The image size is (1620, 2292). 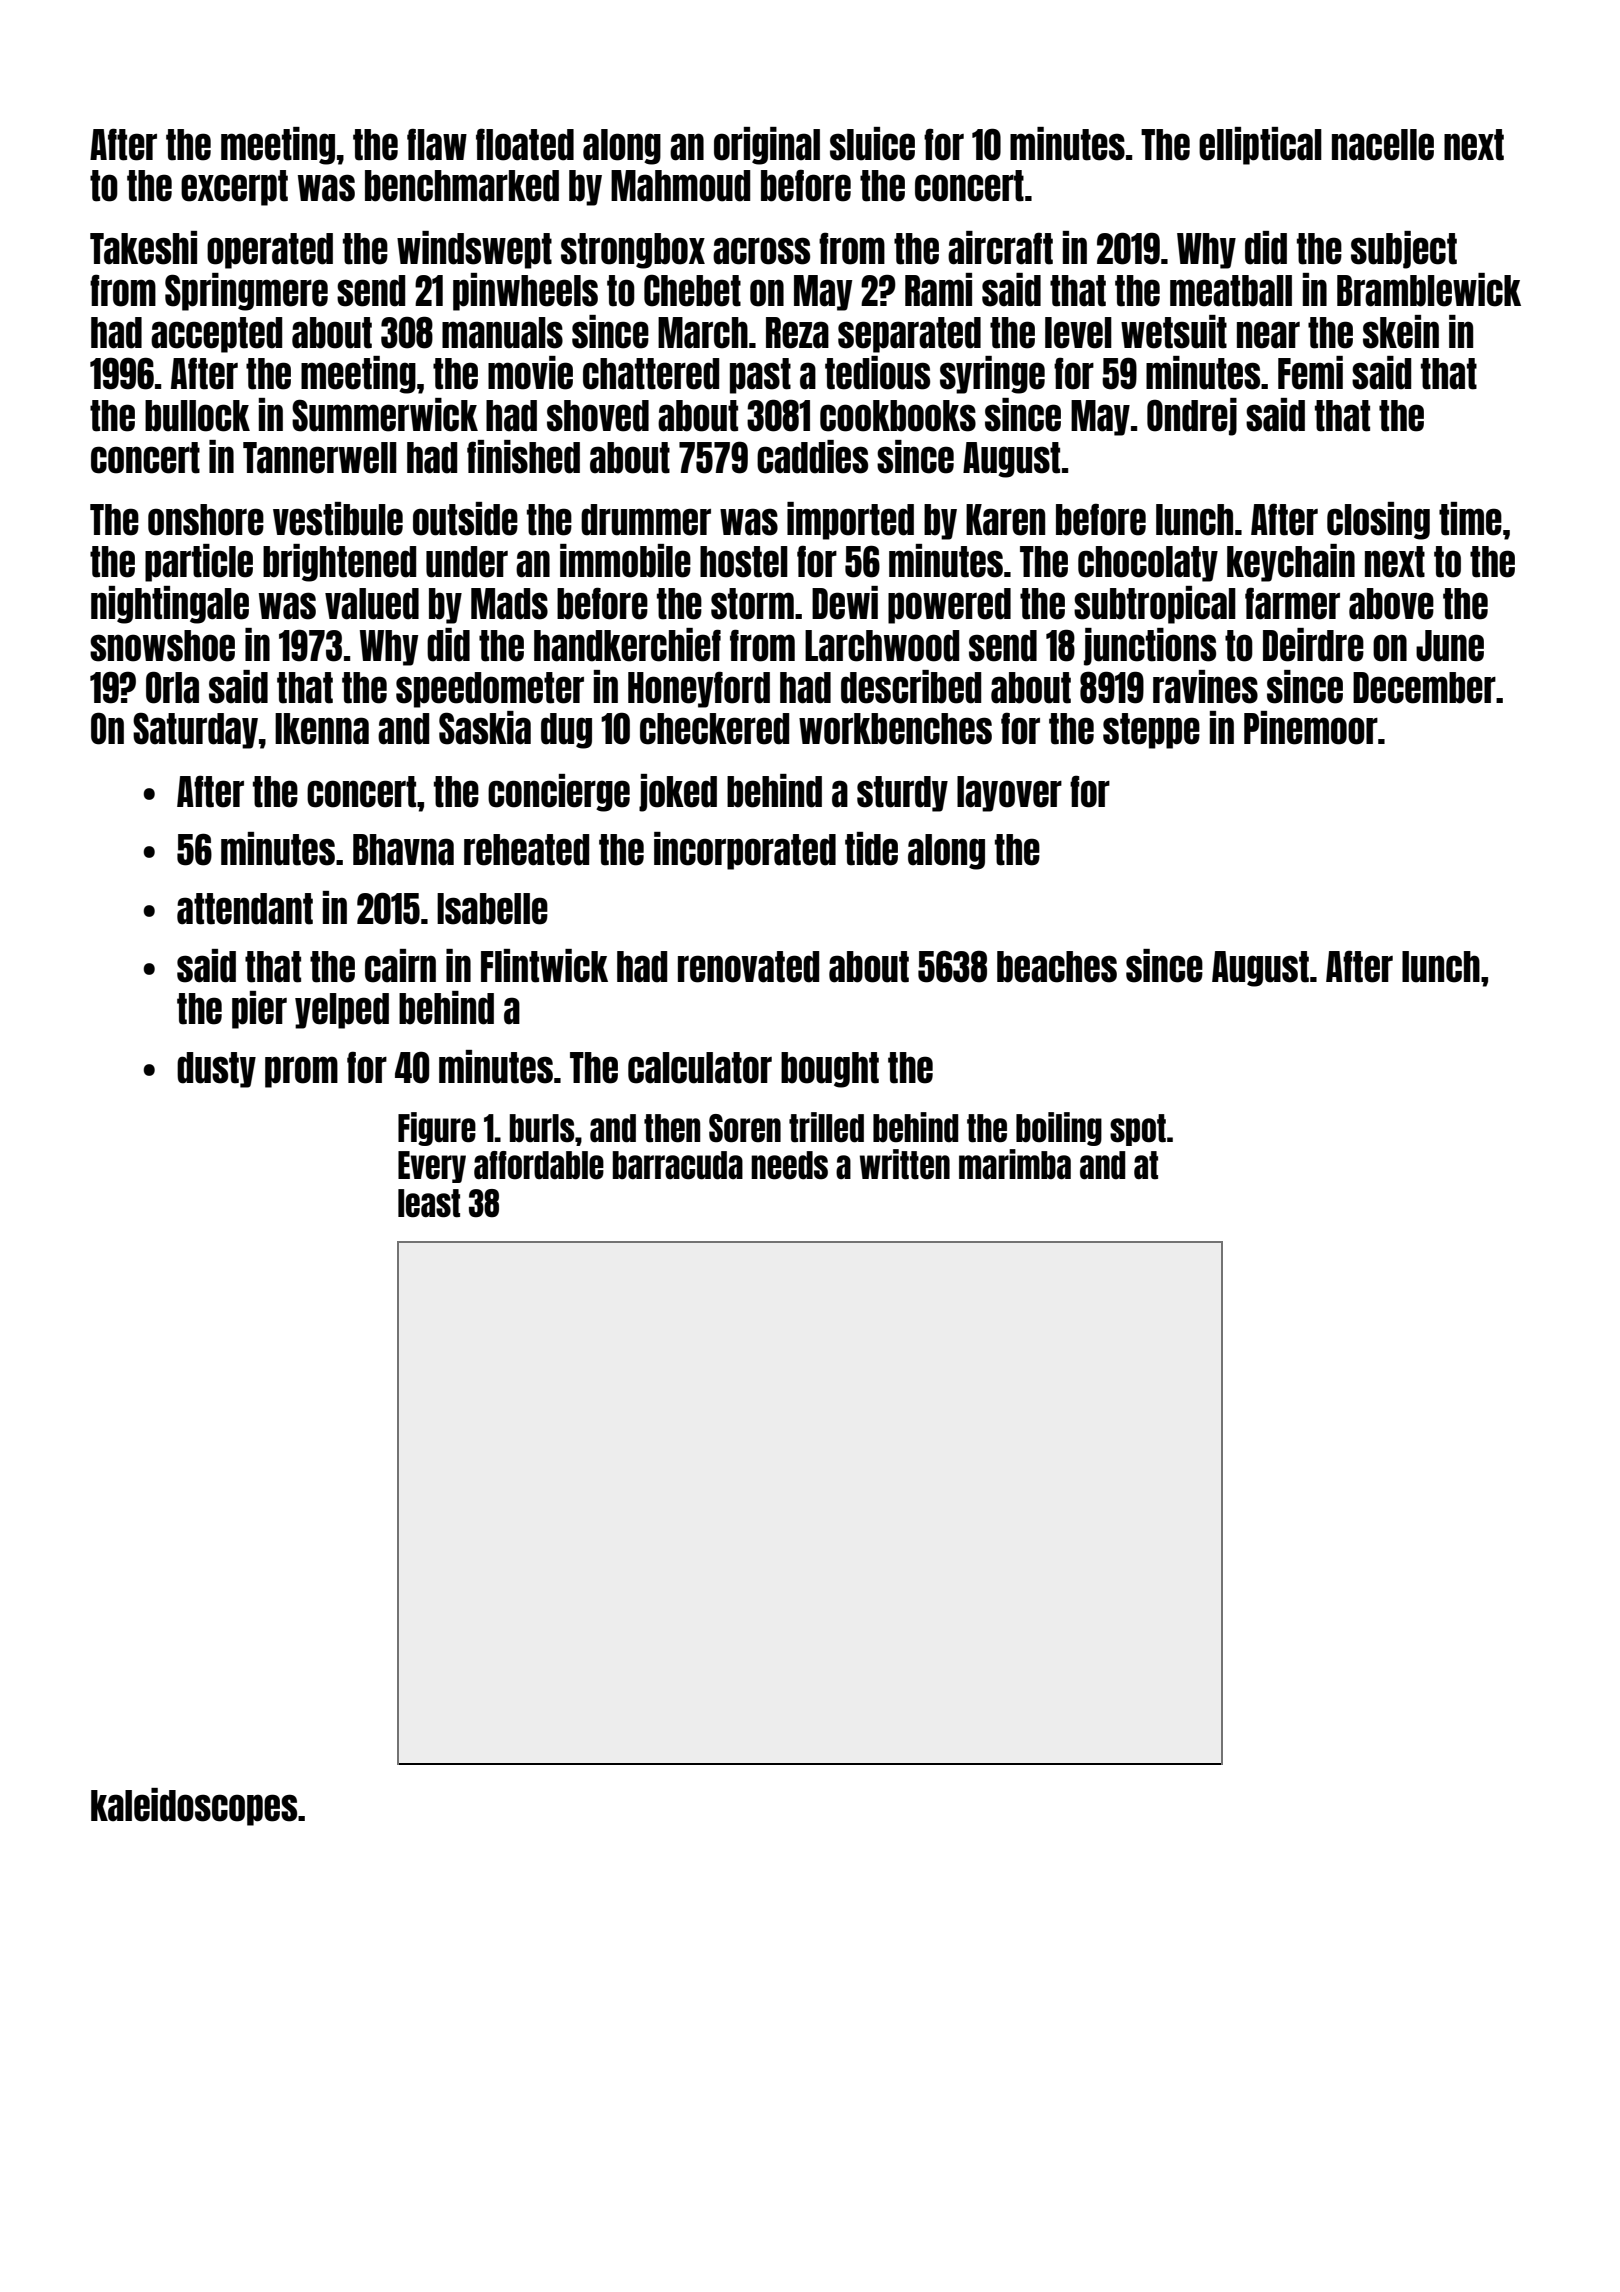 I want to click on across, so click(x=761, y=251).
